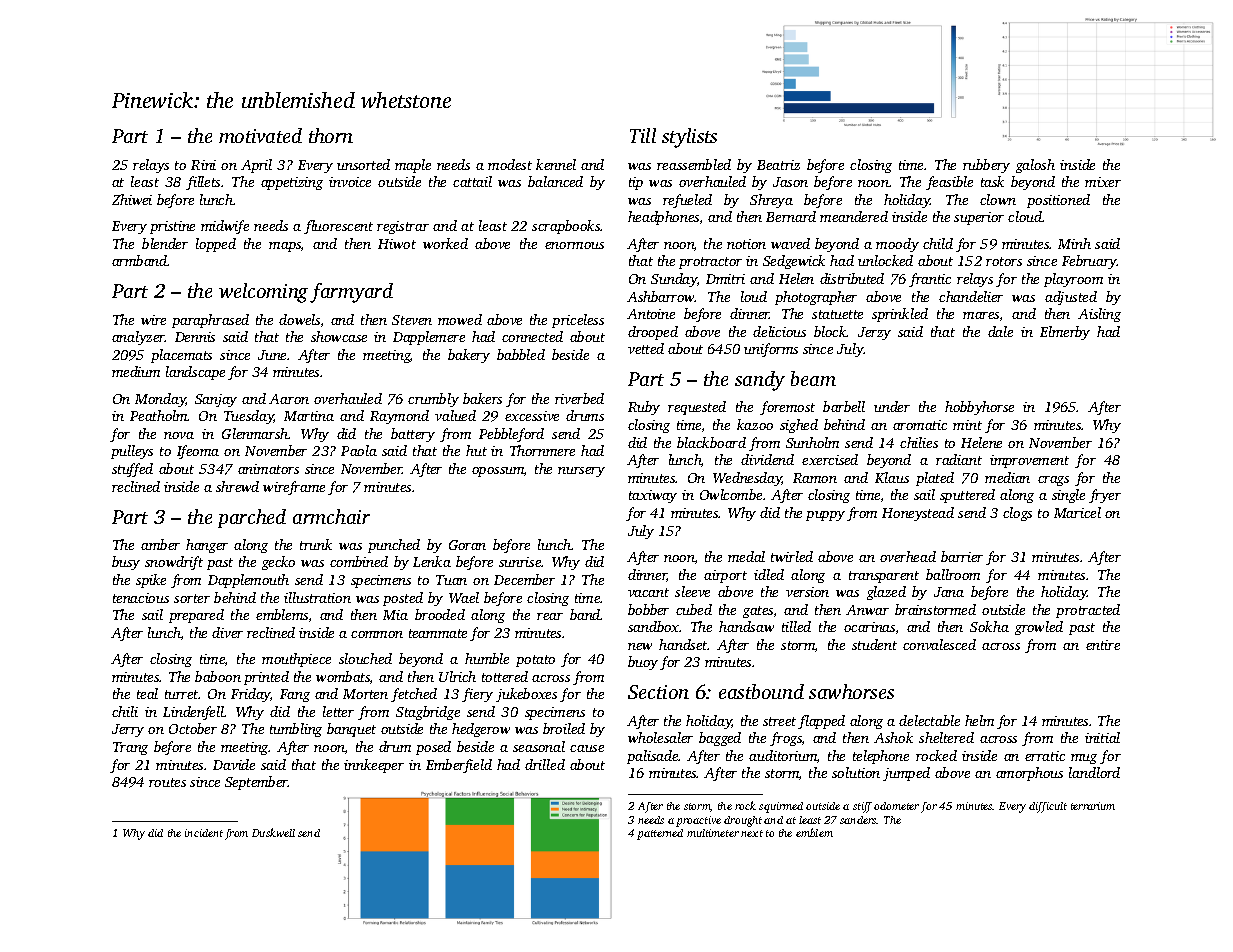 This image has width=1233, height=952. Describe the element at coordinates (252, 518) in the image. I see `parched` at that location.
